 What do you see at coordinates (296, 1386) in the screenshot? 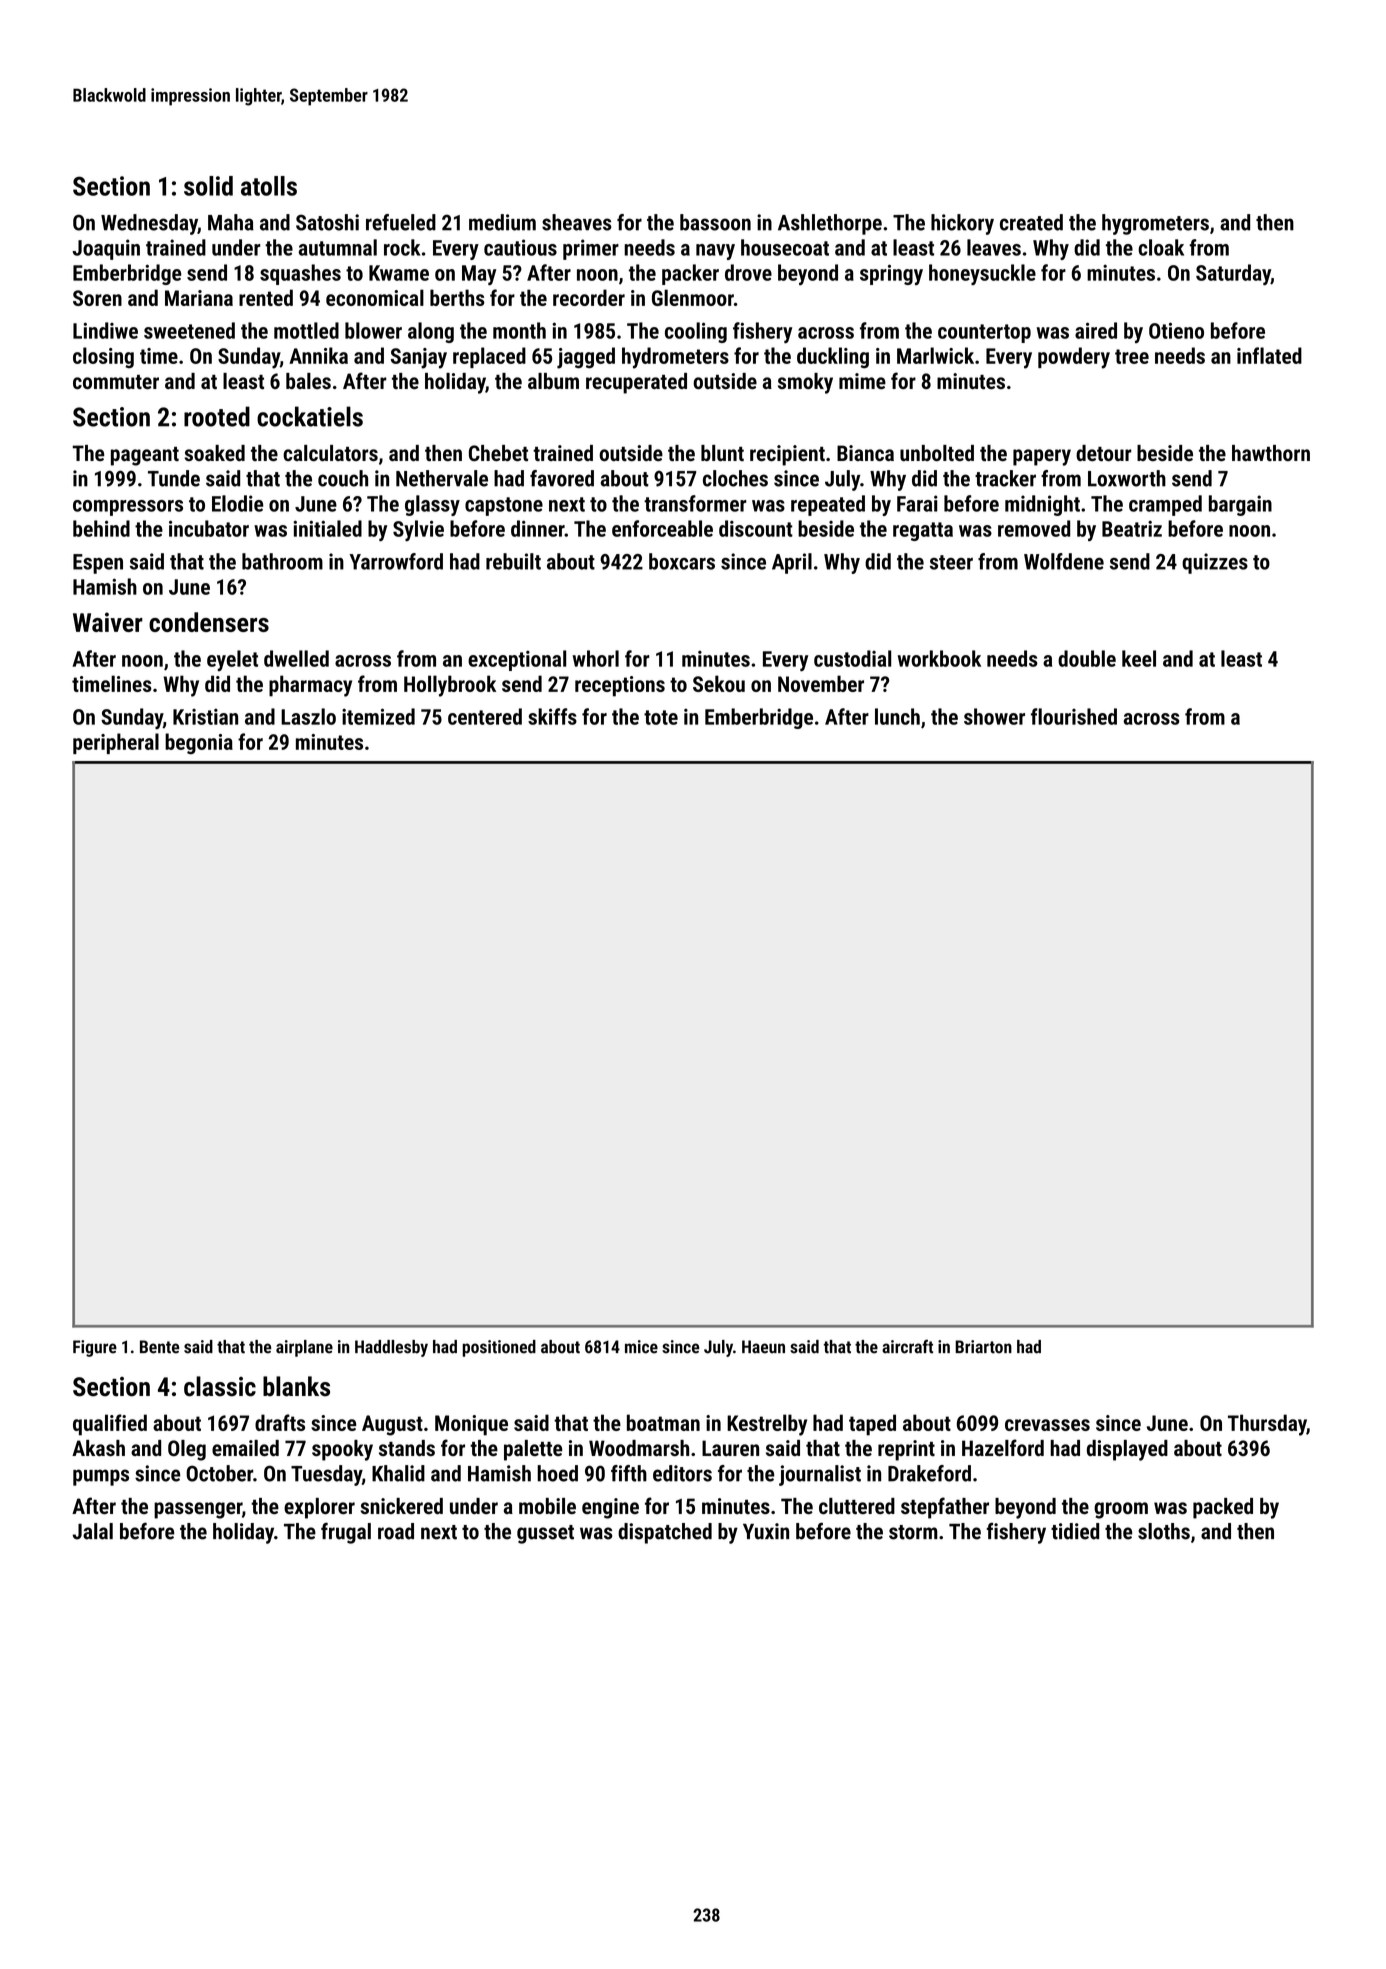
I see `blanks` at bounding box center [296, 1386].
